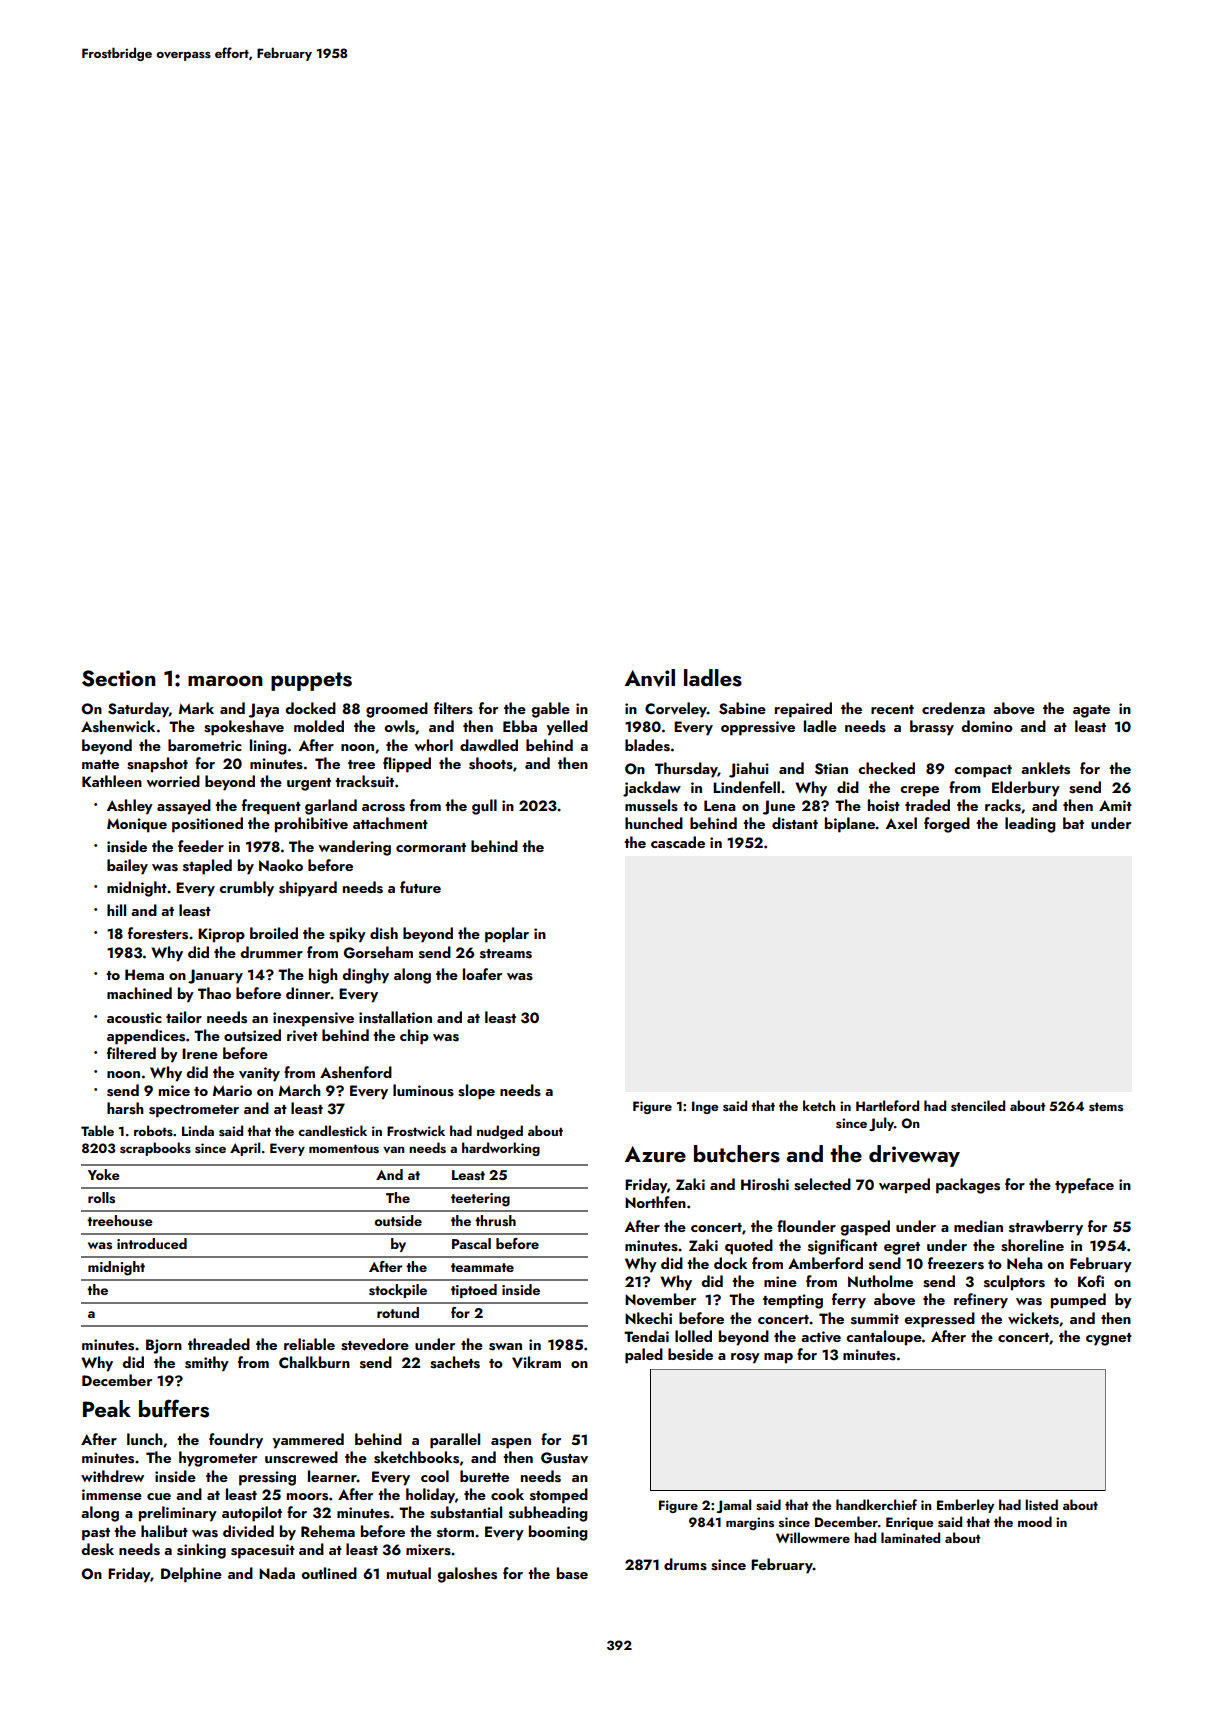  What do you see at coordinates (467, 1575) in the screenshot?
I see `galoshes` at bounding box center [467, 1575].
